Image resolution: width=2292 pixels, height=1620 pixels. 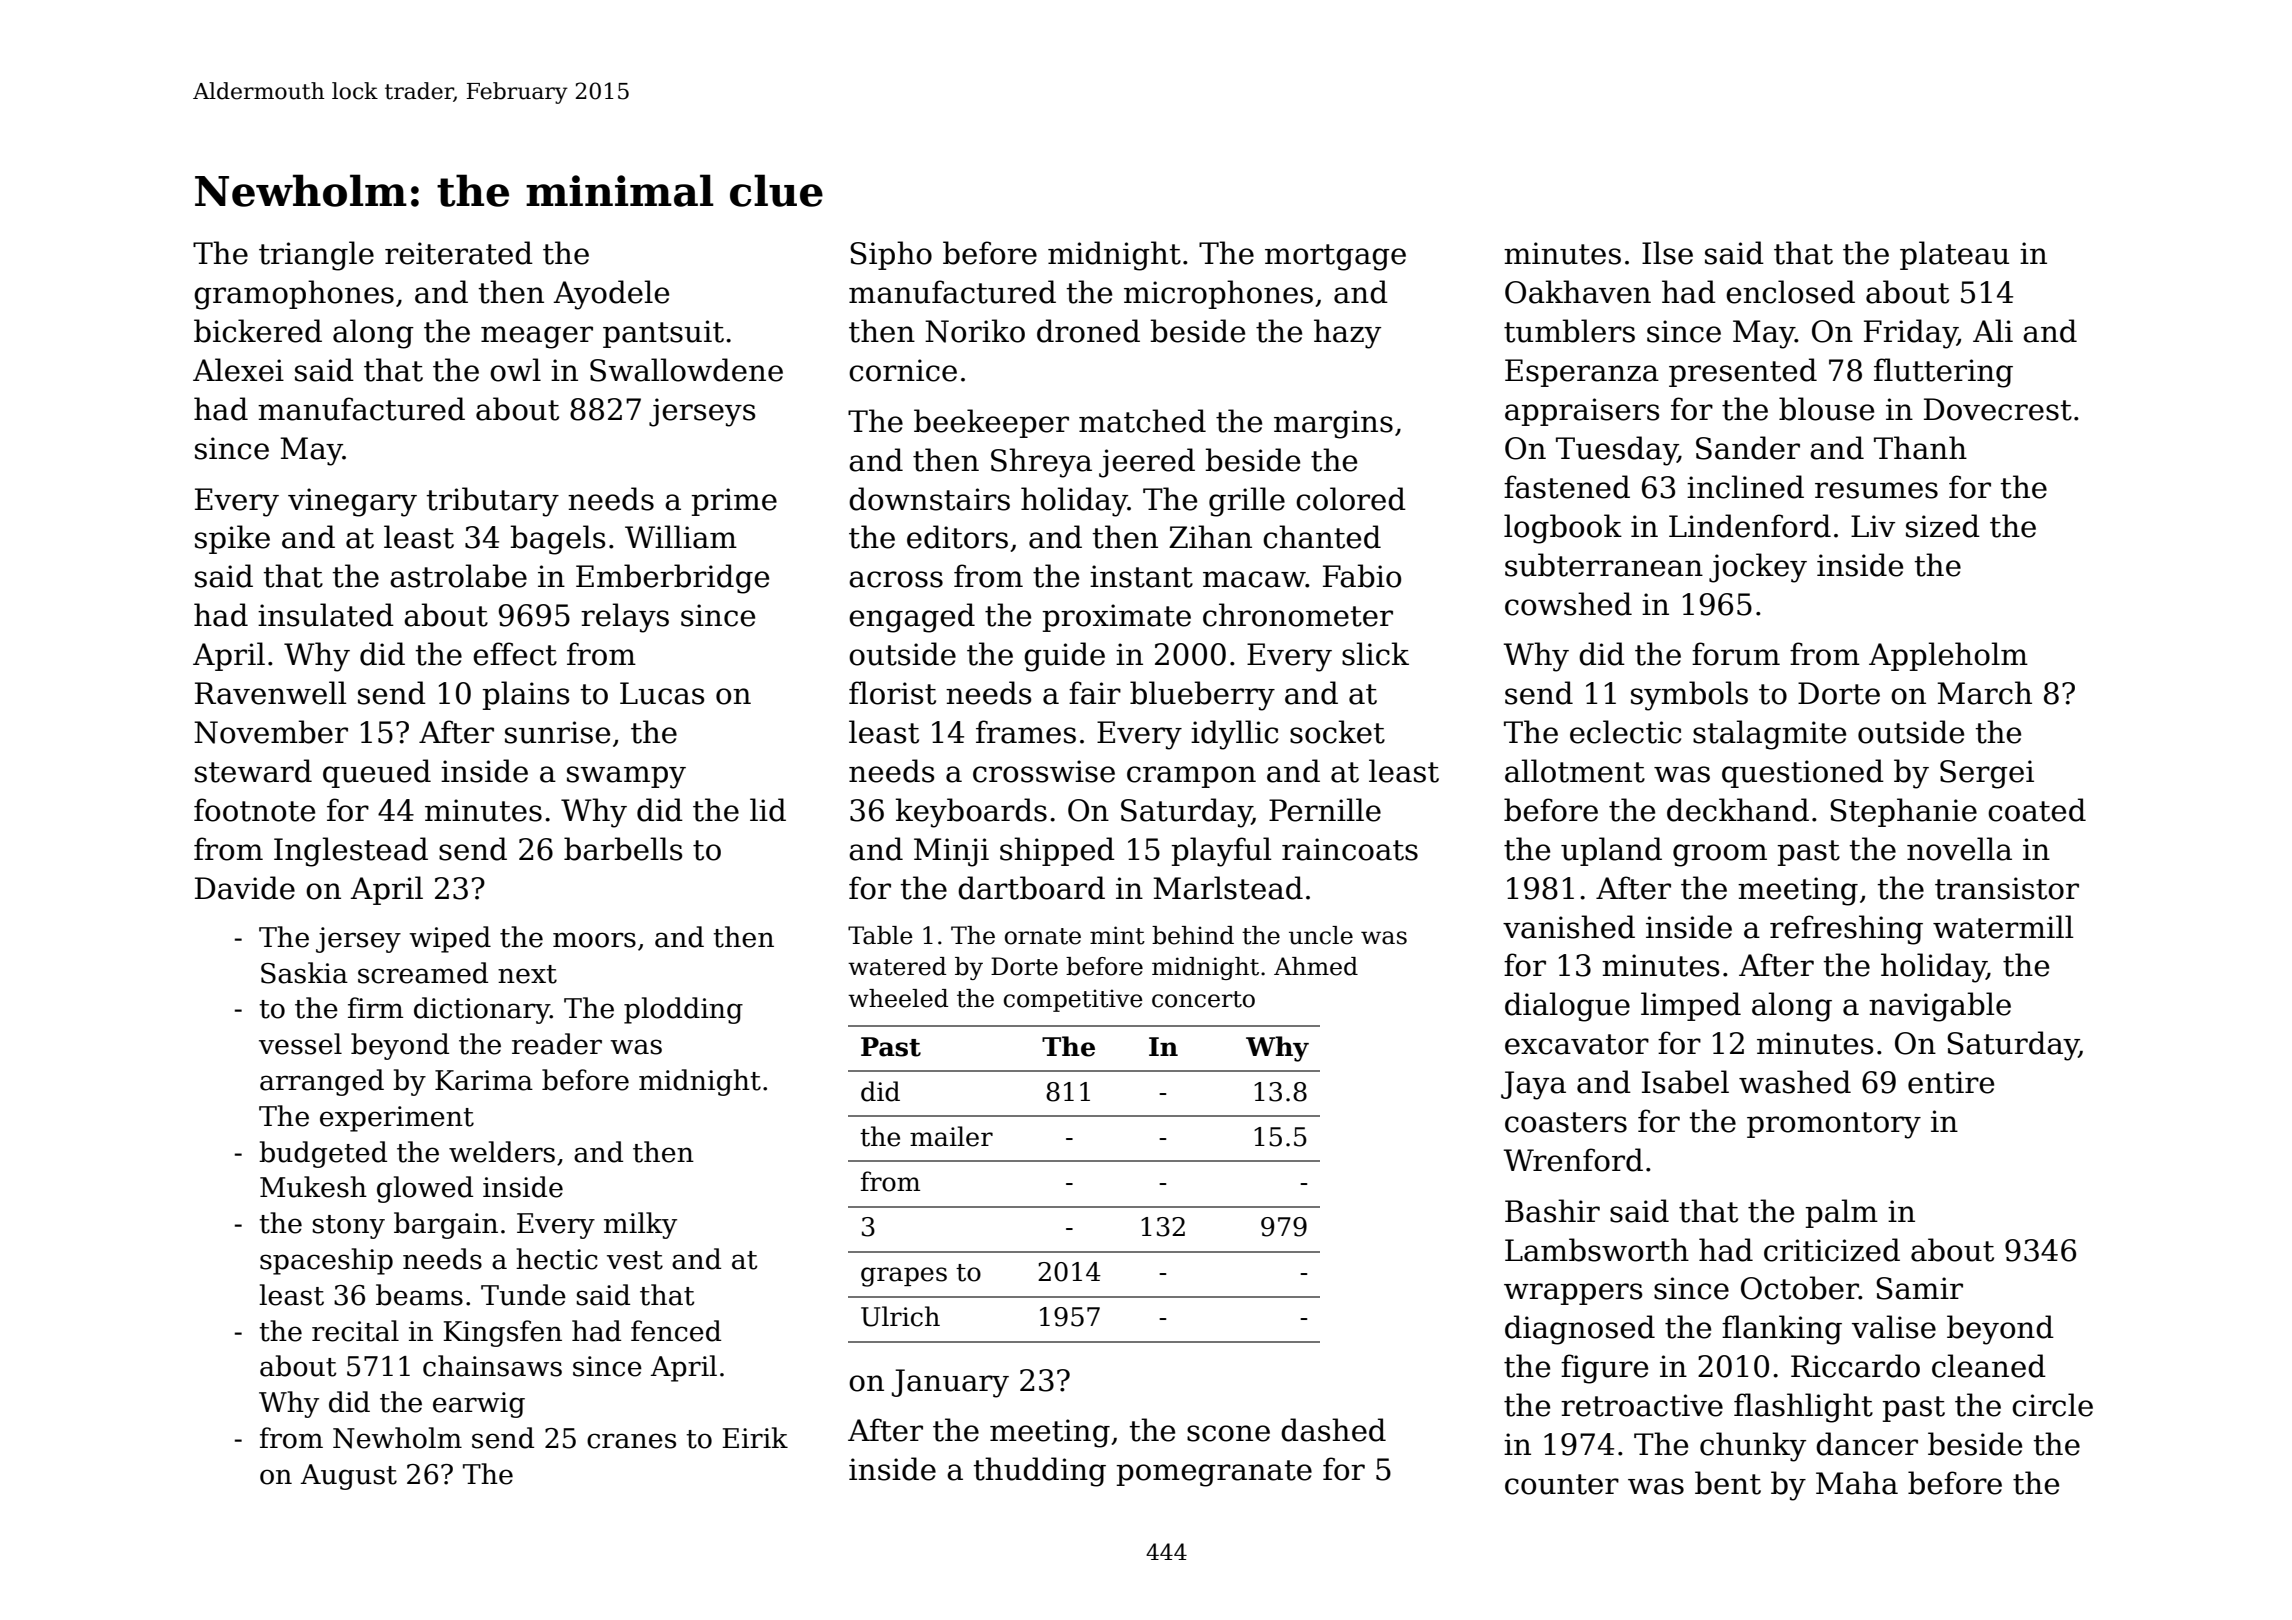 What do you see at coordinates (323, 1154) in the page?
I see `budgeted` at bounding box center [323, 1154].
